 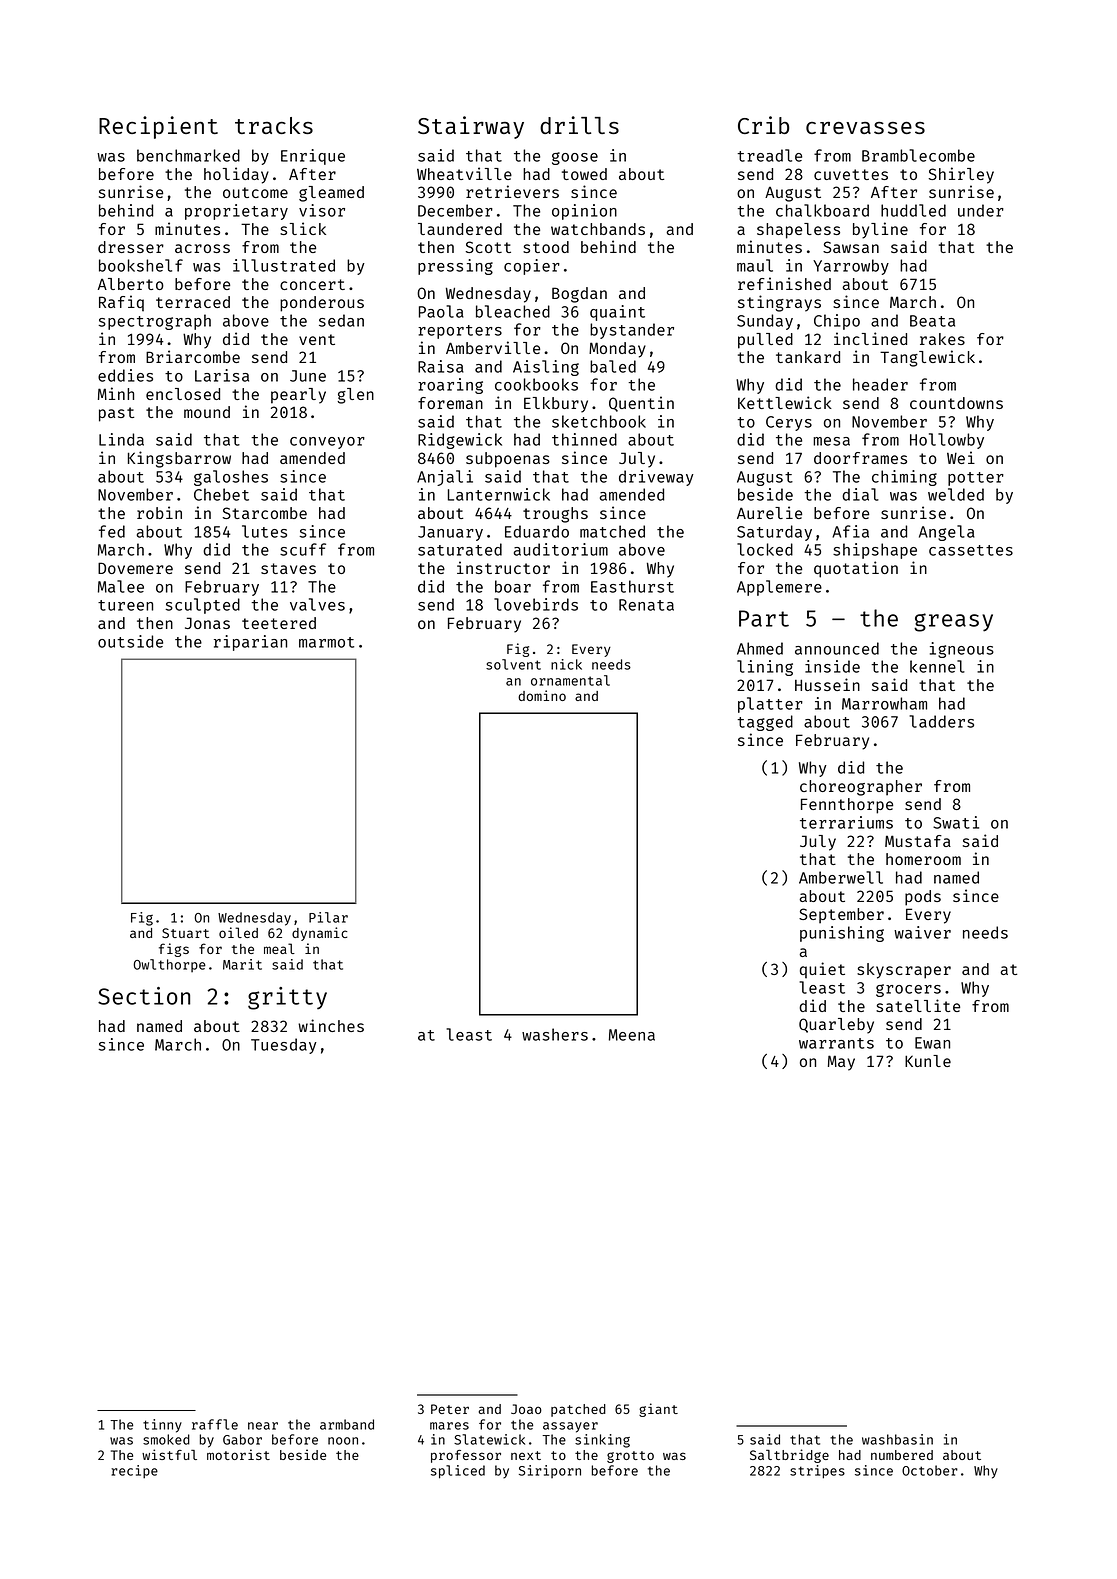 I want to click on washers, so click(x=555, y=1034).
